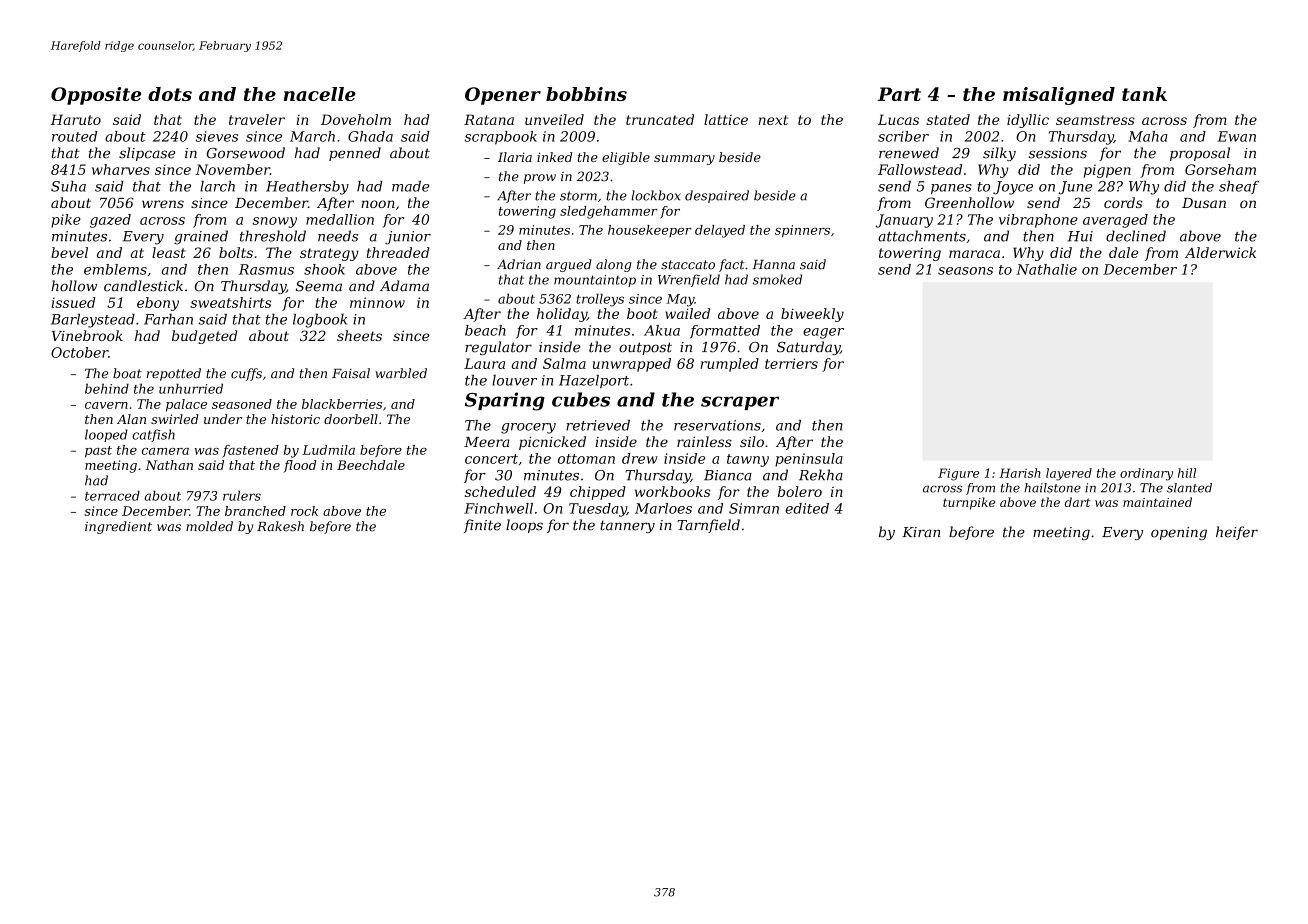 The width and height of the screenshot is (1308, 924). I want to click on Part, so click(899, 94).
